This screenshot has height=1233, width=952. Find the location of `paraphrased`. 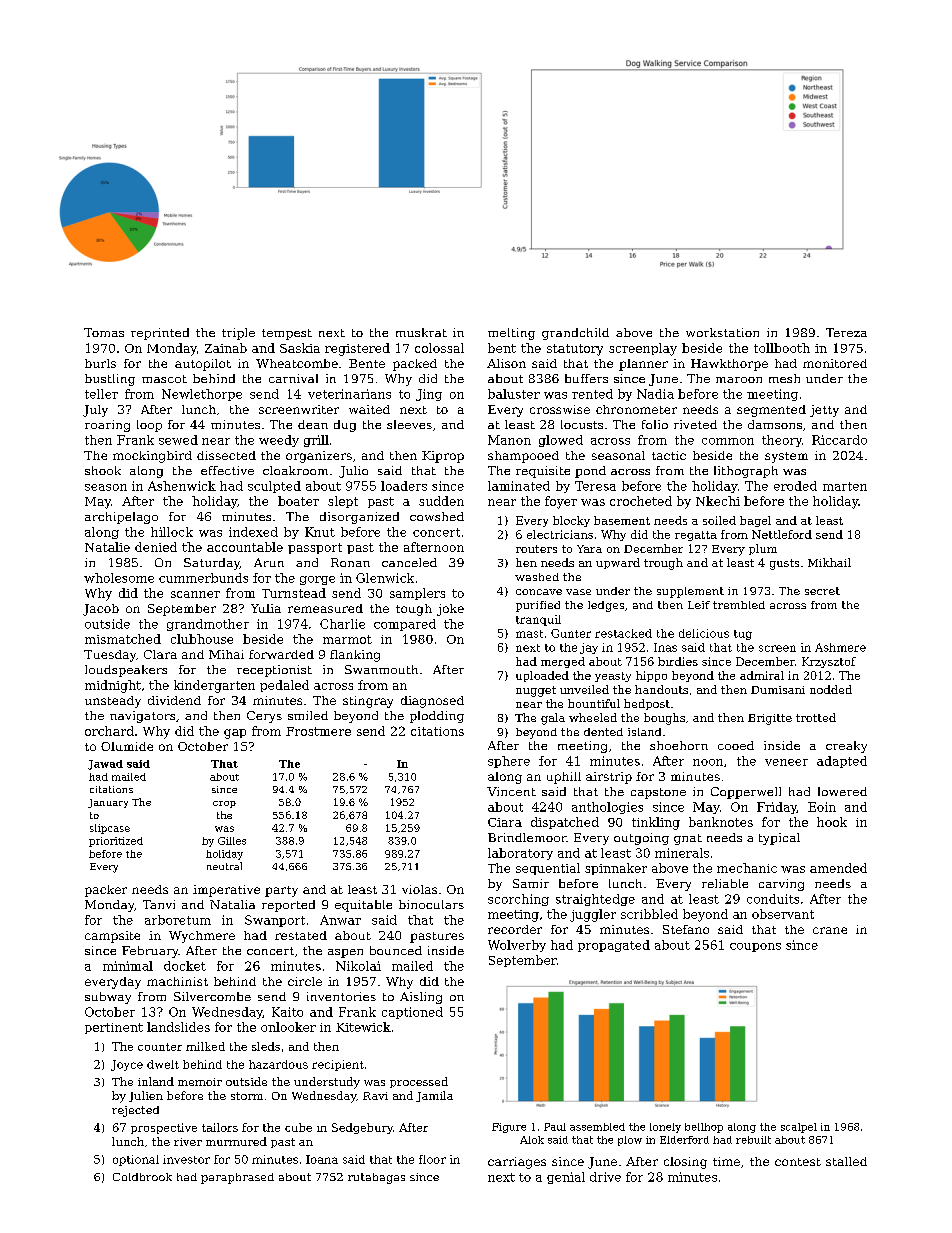

paraphrased is located at coordinates (237, 1178).
